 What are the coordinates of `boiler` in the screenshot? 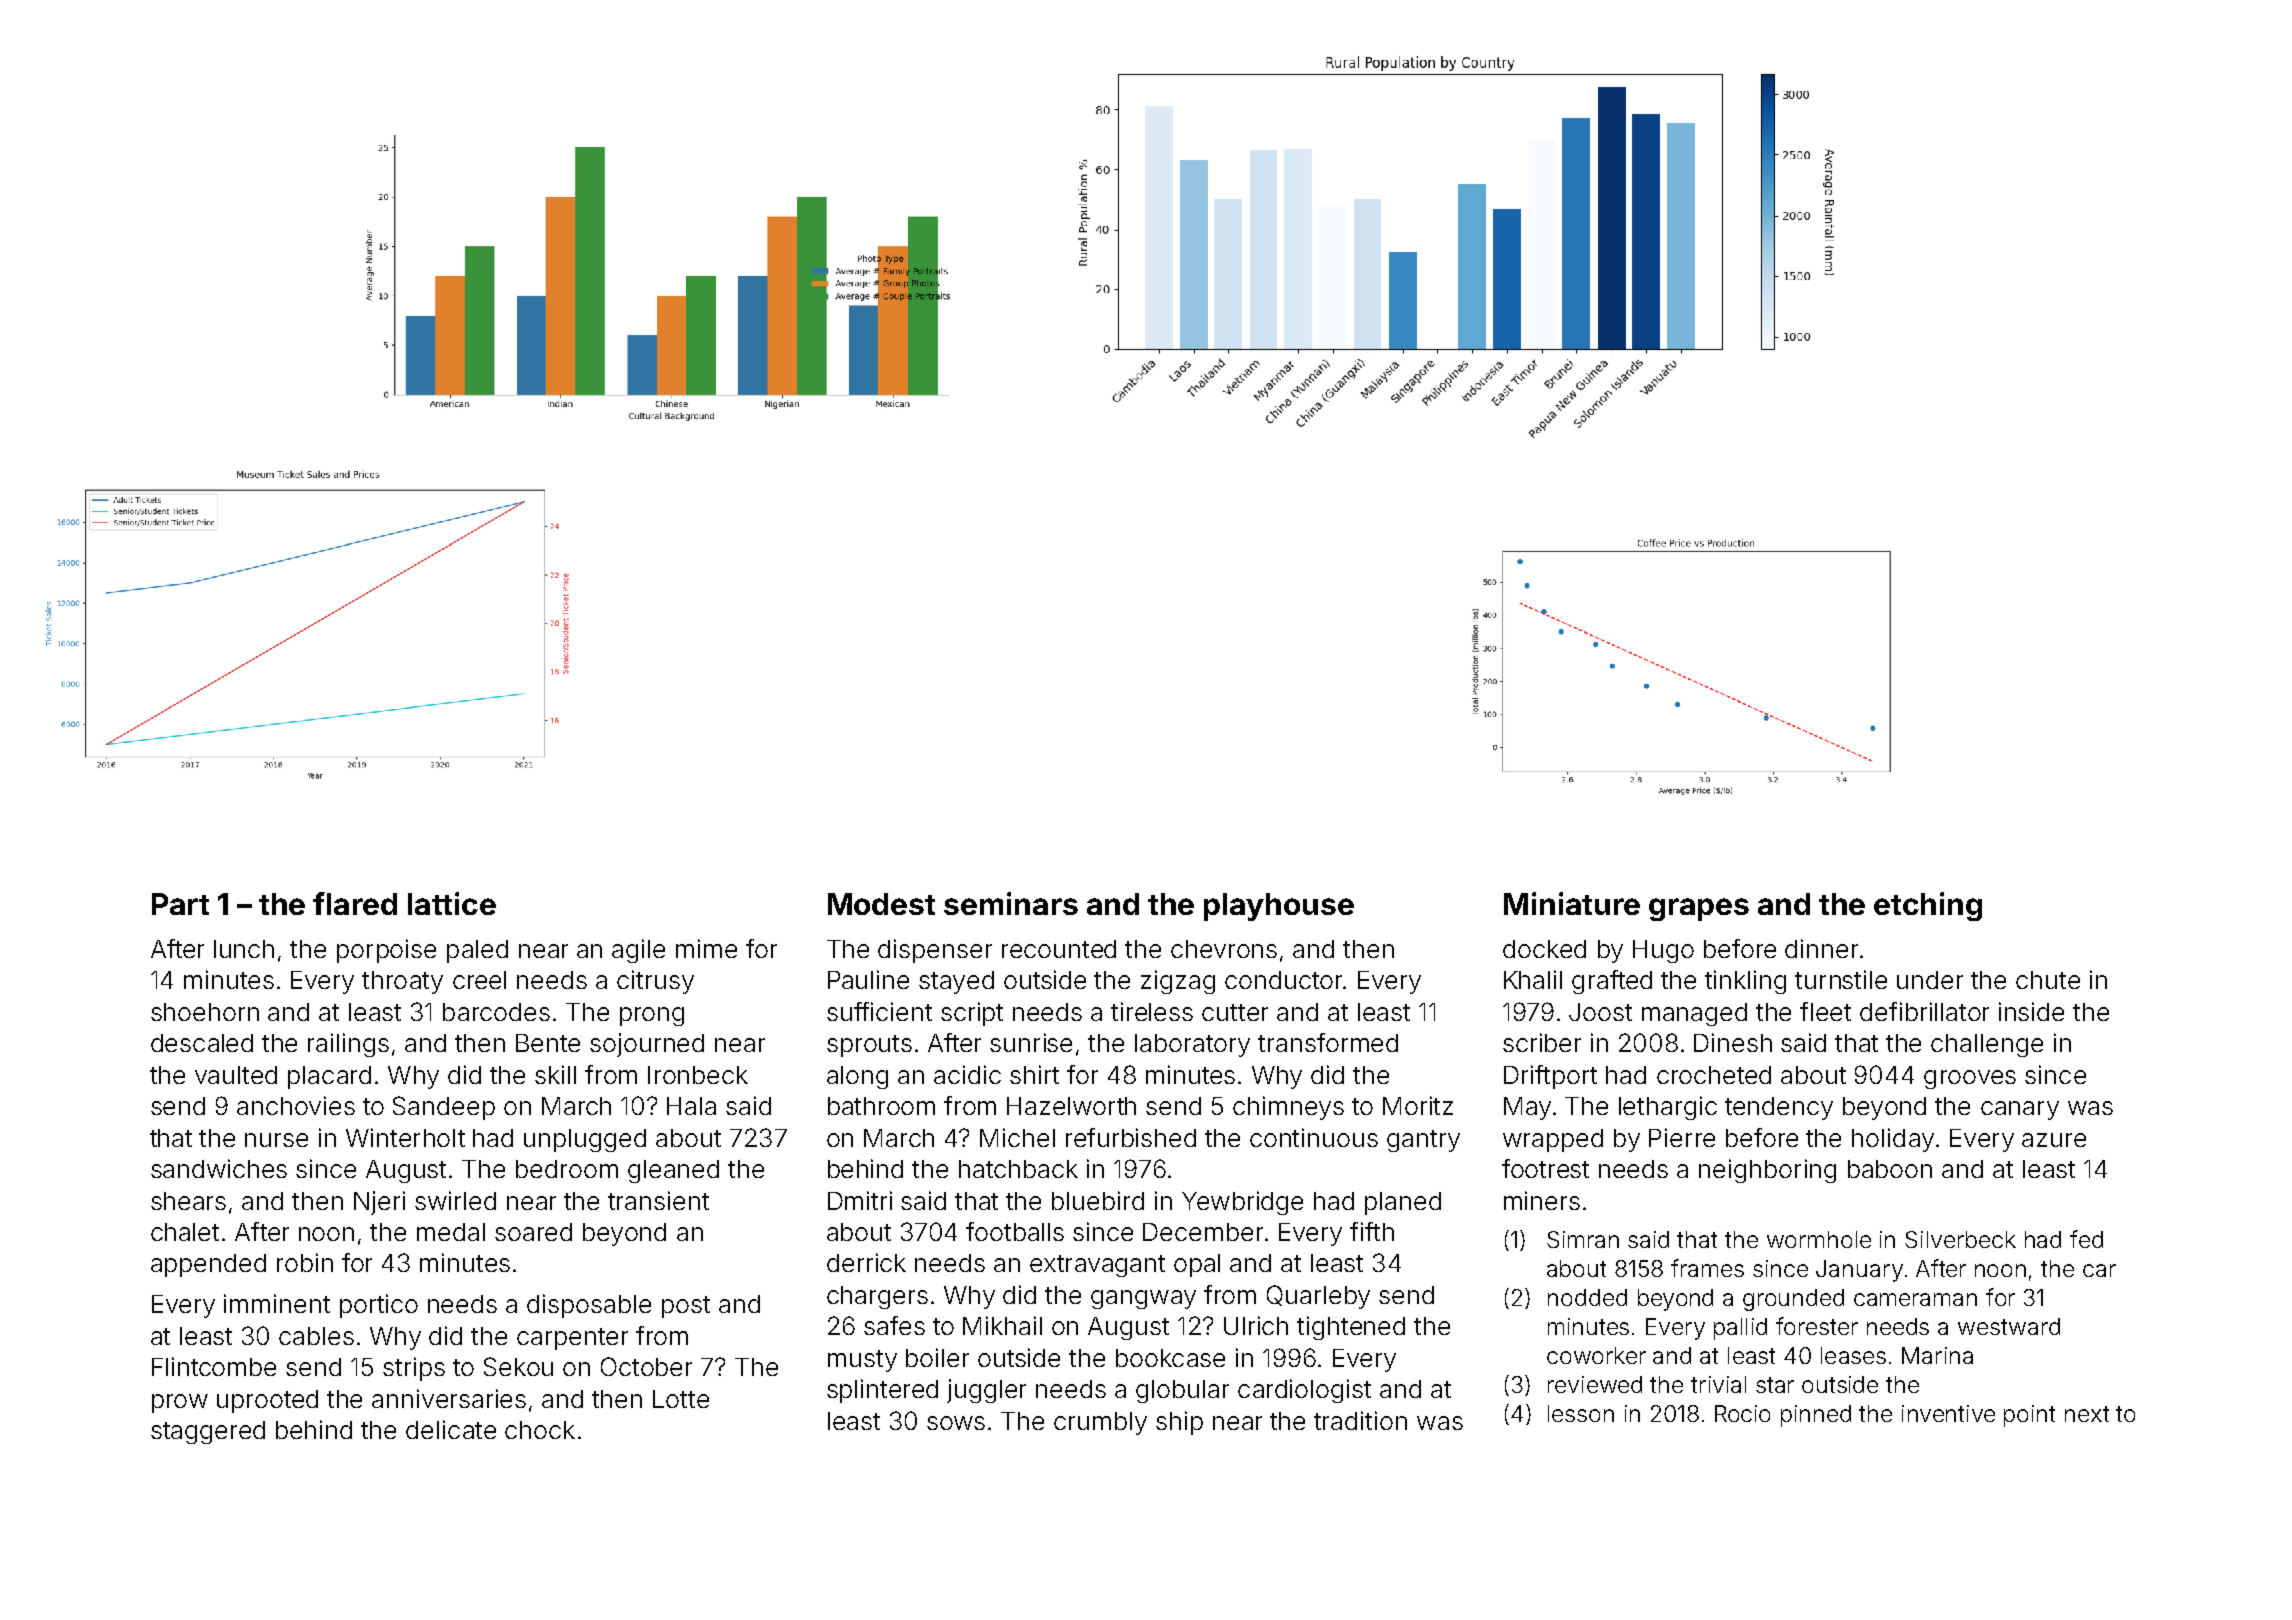 It's located at (937, 1357).
